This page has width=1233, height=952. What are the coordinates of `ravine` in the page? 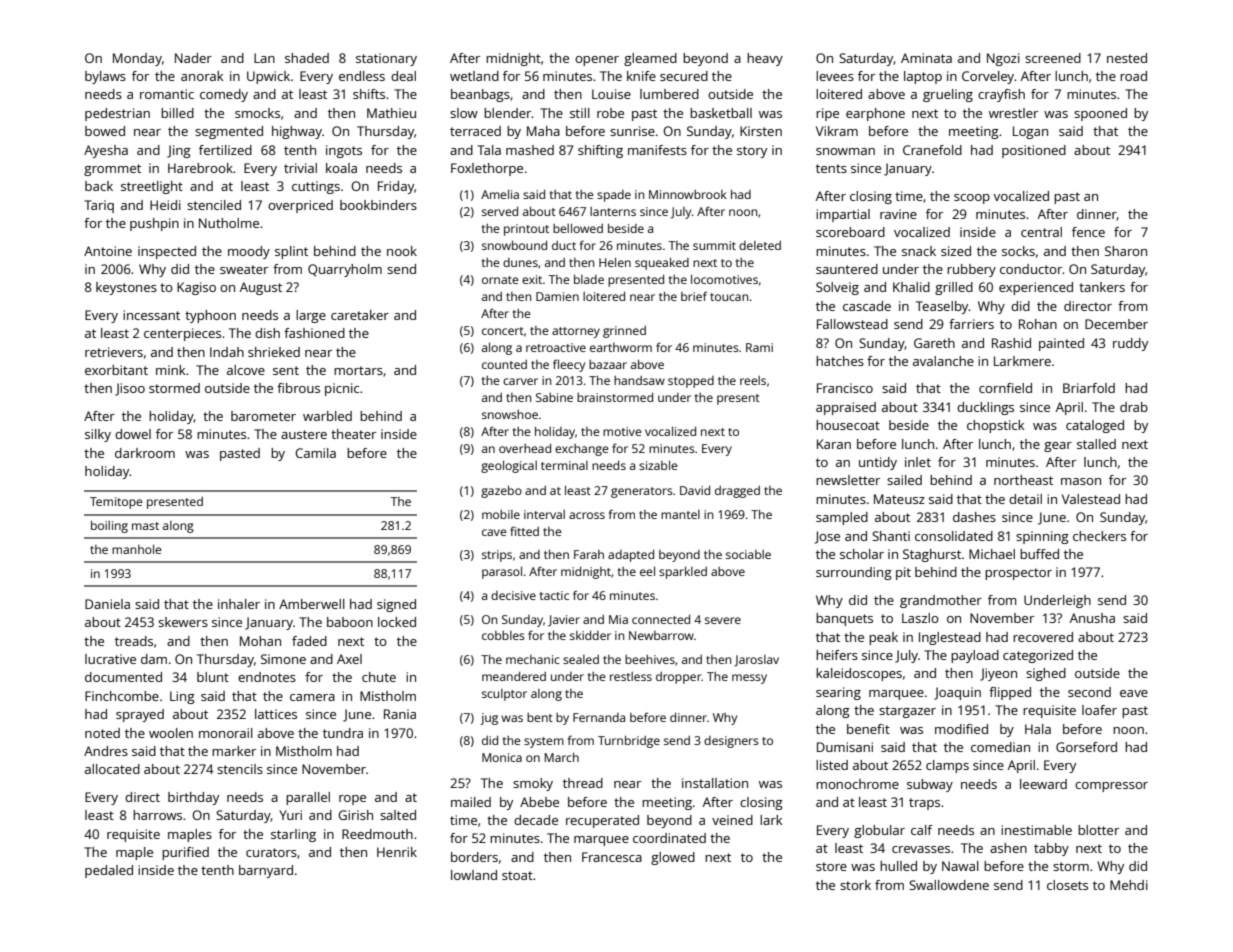 It's located at (898, 214).
